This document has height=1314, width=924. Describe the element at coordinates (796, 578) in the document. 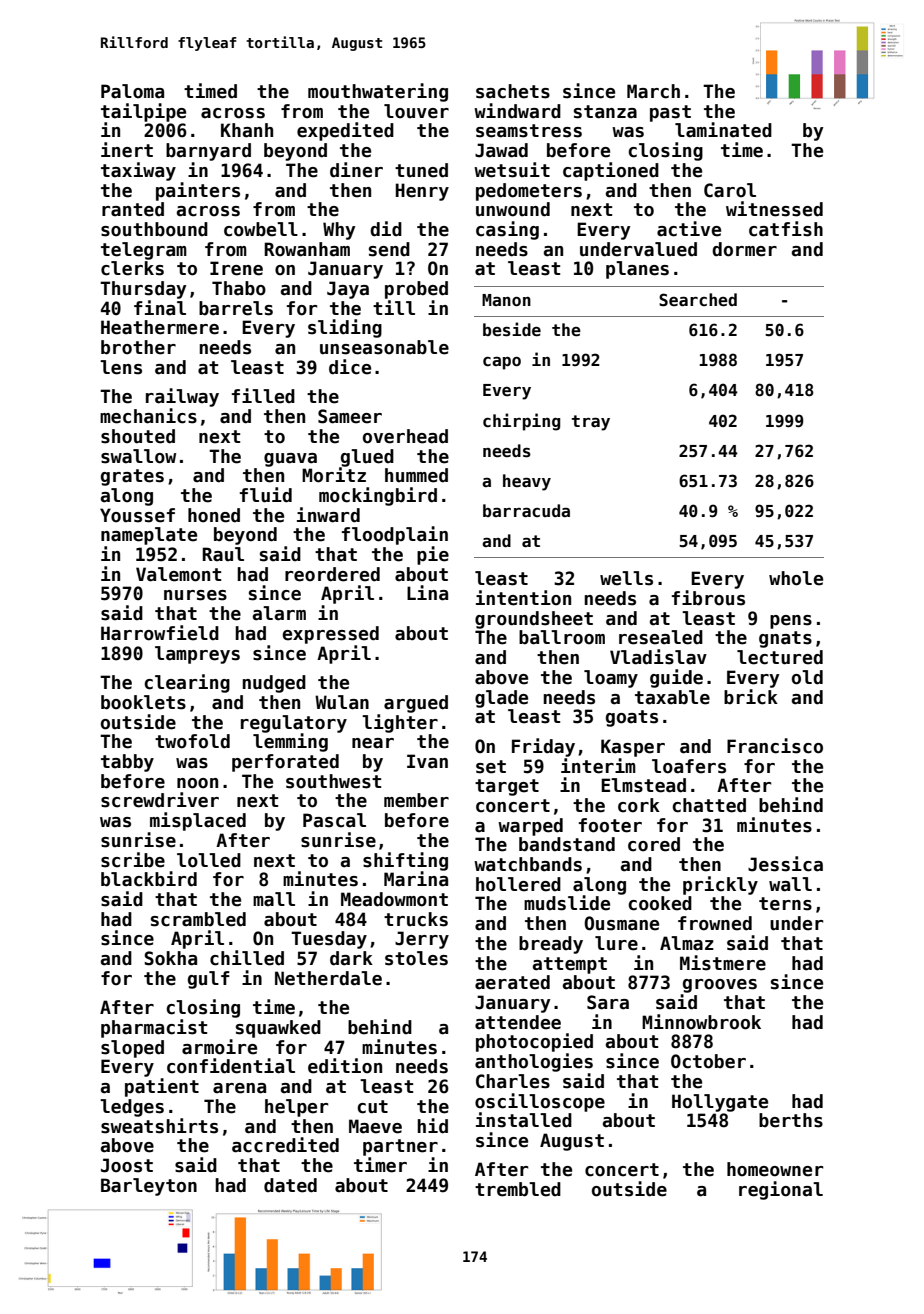

I see `whole` at that location.
